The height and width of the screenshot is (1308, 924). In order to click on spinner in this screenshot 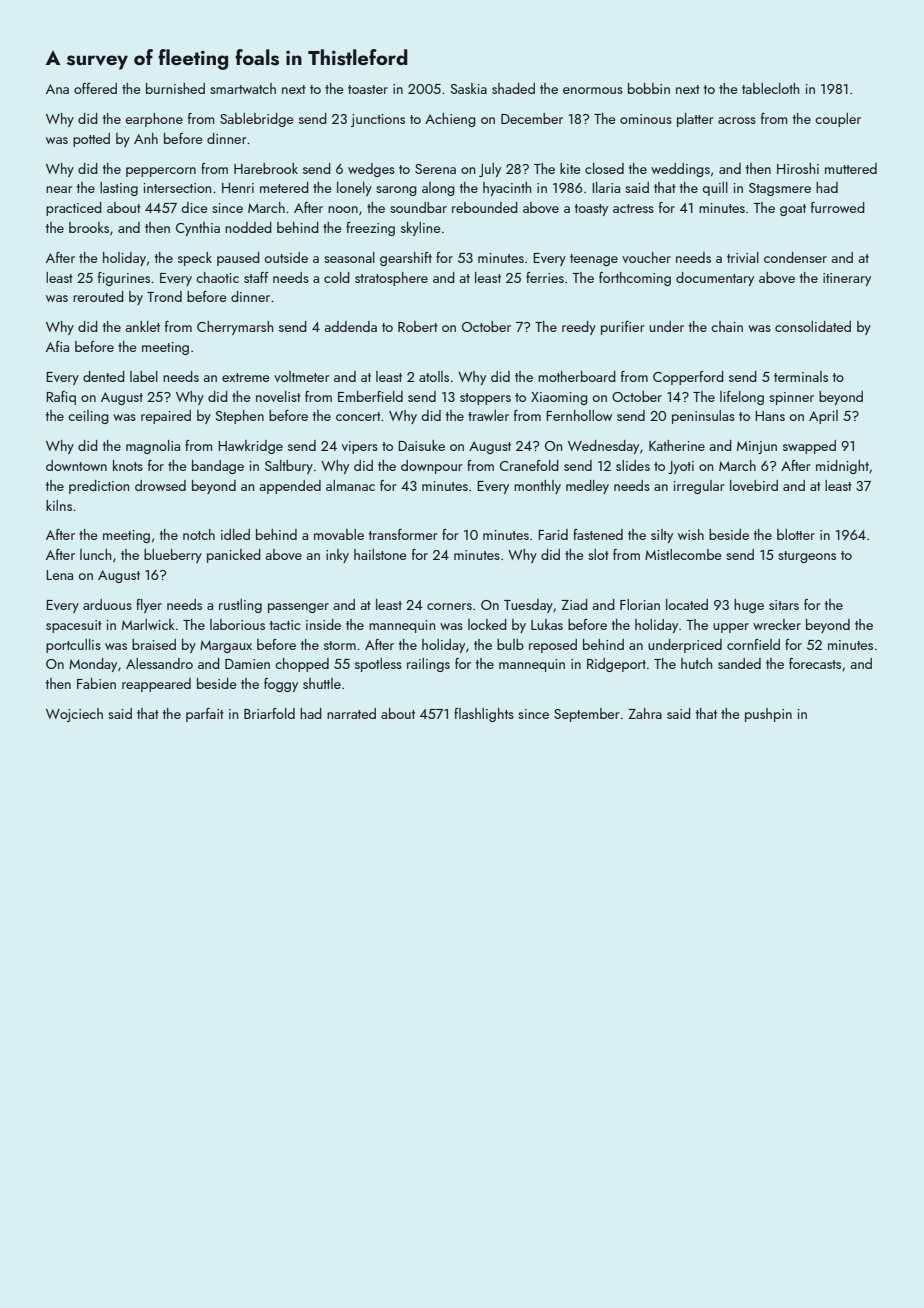, I will do `click(791, 398)`.
